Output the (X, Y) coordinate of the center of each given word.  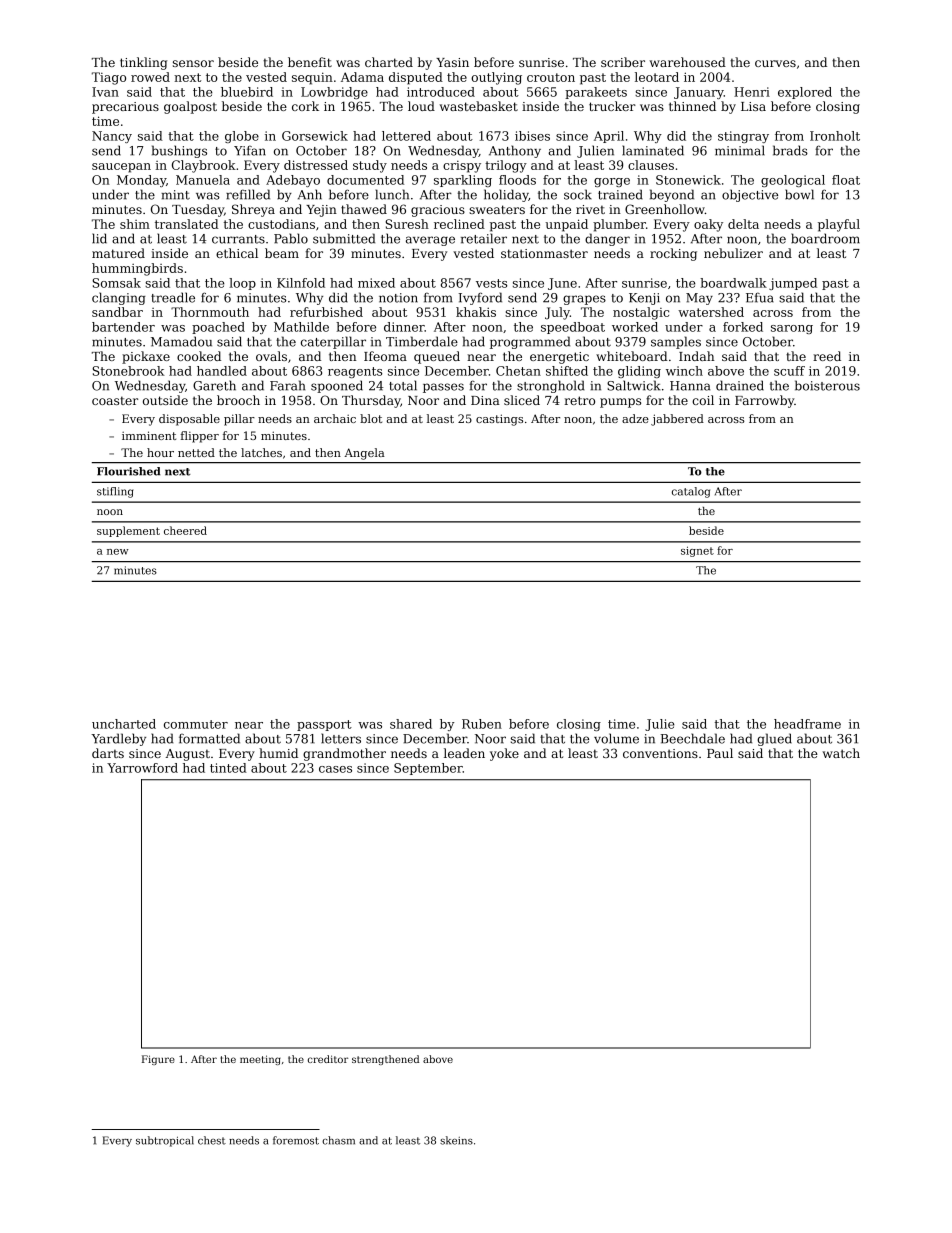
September (428, 769)
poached (218, 328)
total (403, 385)
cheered (185, 530)
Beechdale (693, 738)
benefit (310, 62)
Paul (720, 753)
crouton (551, 77)
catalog (691, 492)
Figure (158, 1060)
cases (335, 769)
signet (697, 551)
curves (775, 63)
